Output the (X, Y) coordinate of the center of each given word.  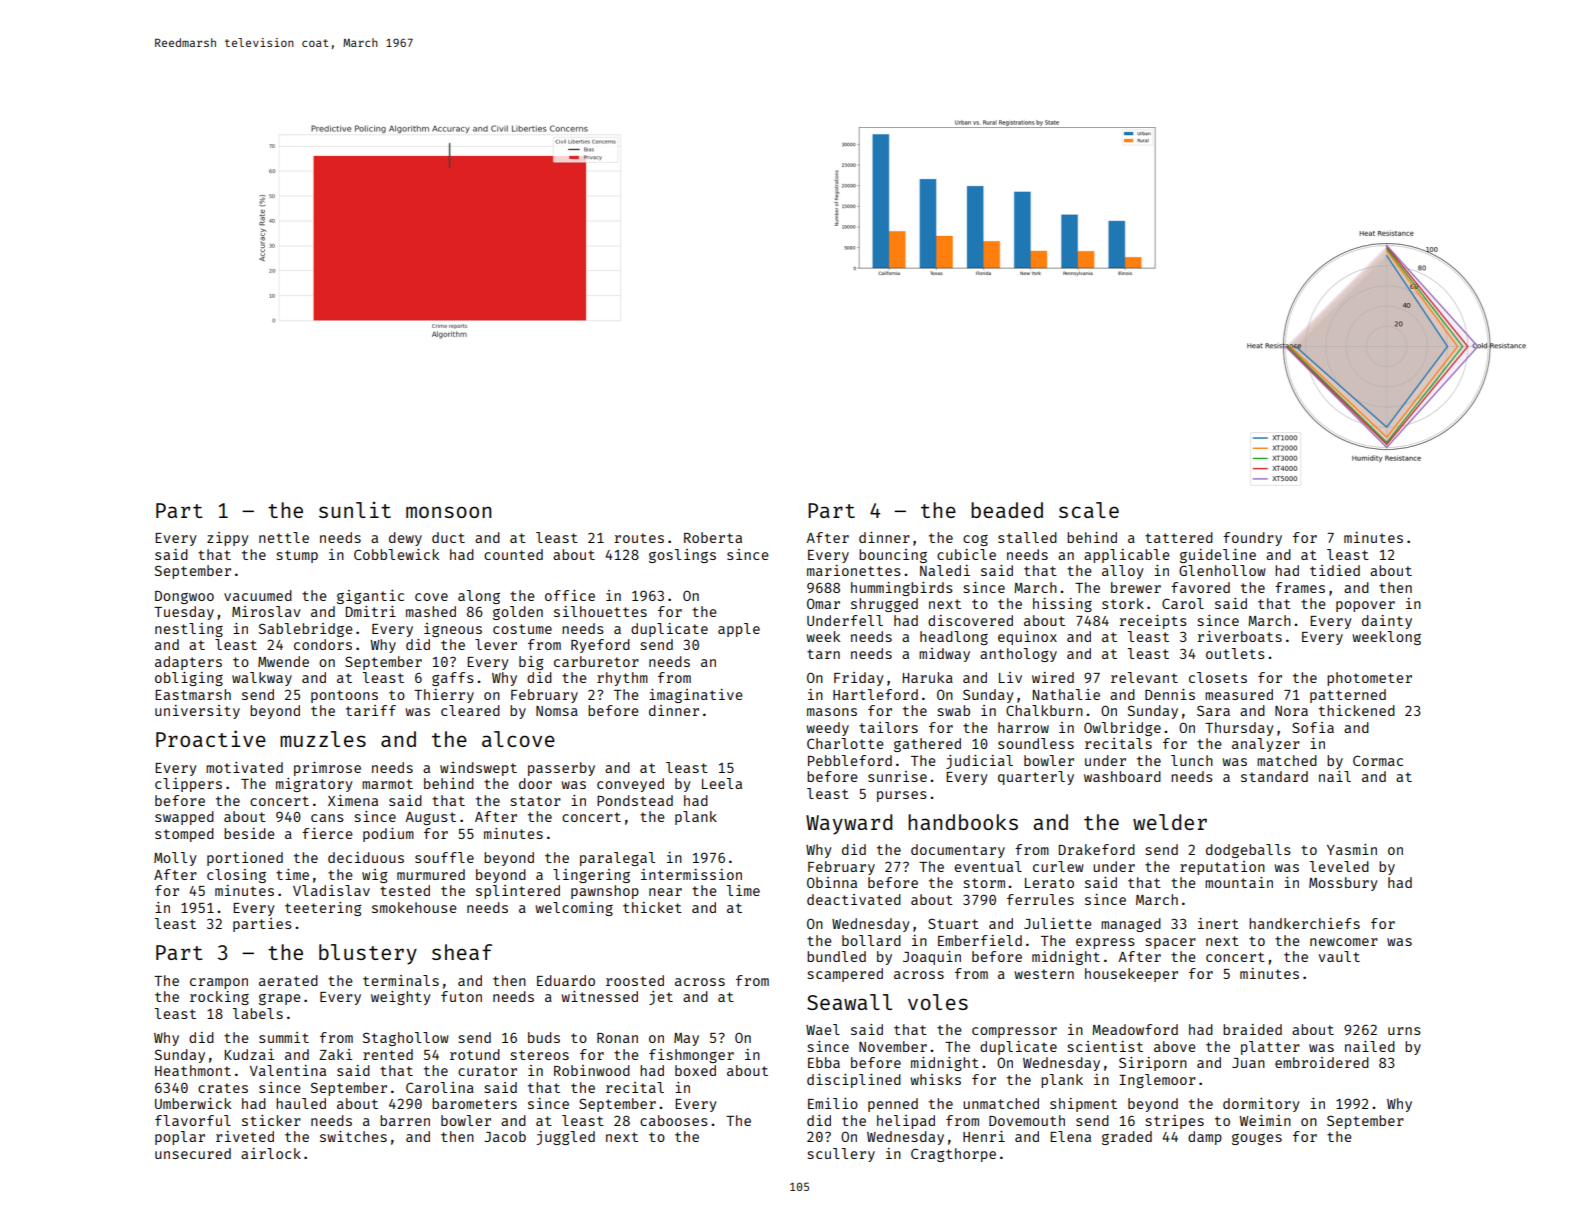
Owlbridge (1122, 729)
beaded (1007, 510)
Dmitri (371, 611)
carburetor (596, 661)
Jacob (505, 1136)
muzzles (323, 739)
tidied (1335, 570)
